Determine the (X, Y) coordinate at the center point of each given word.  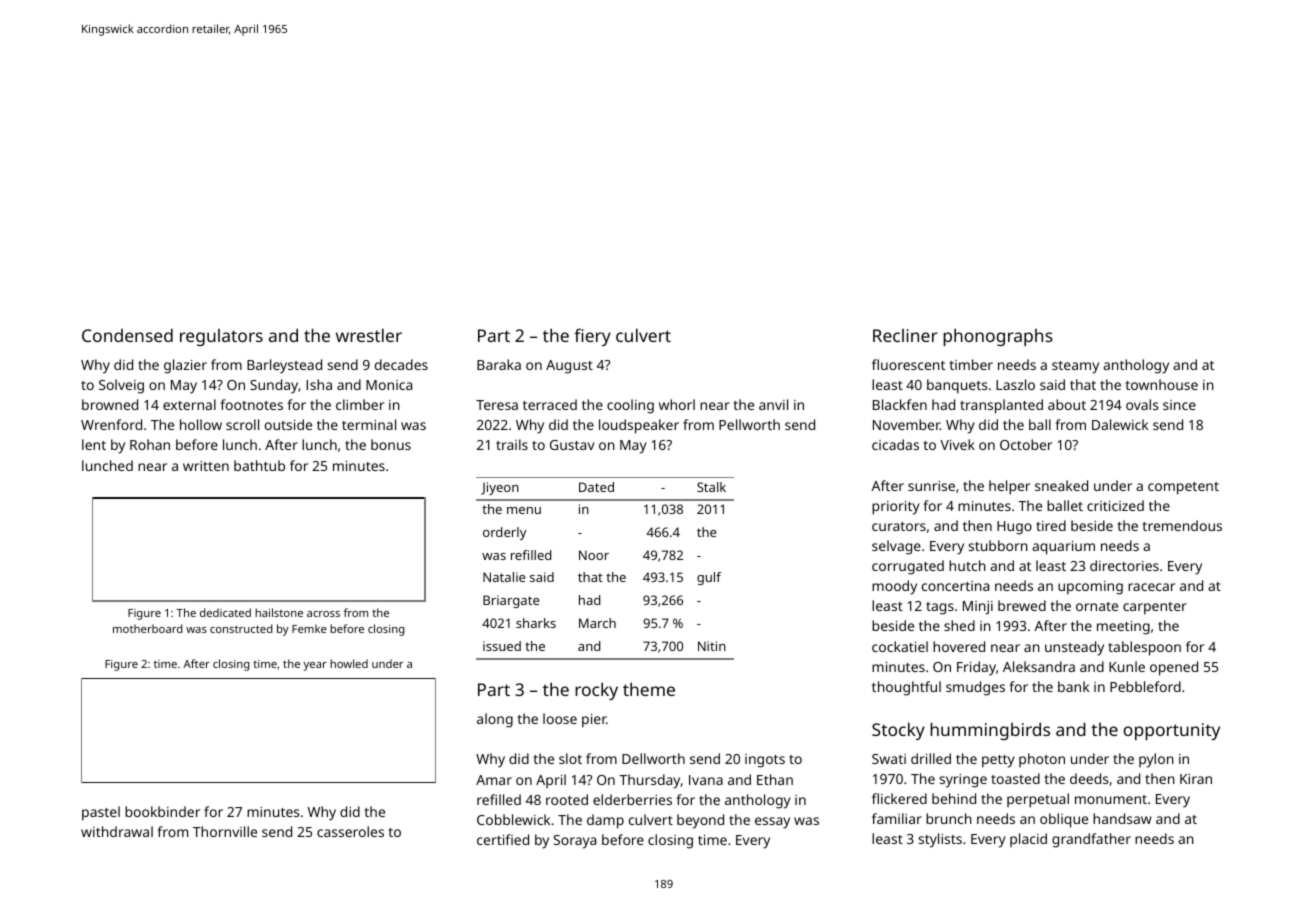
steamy (1075, 367)
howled (349, 663)
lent (94, 444)
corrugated (908, 567)
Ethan (775, 779)
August (569, 367)
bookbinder (162, 811)
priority (896, 508)
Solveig (121, 386)
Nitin (712, 646)
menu (524, 510)
